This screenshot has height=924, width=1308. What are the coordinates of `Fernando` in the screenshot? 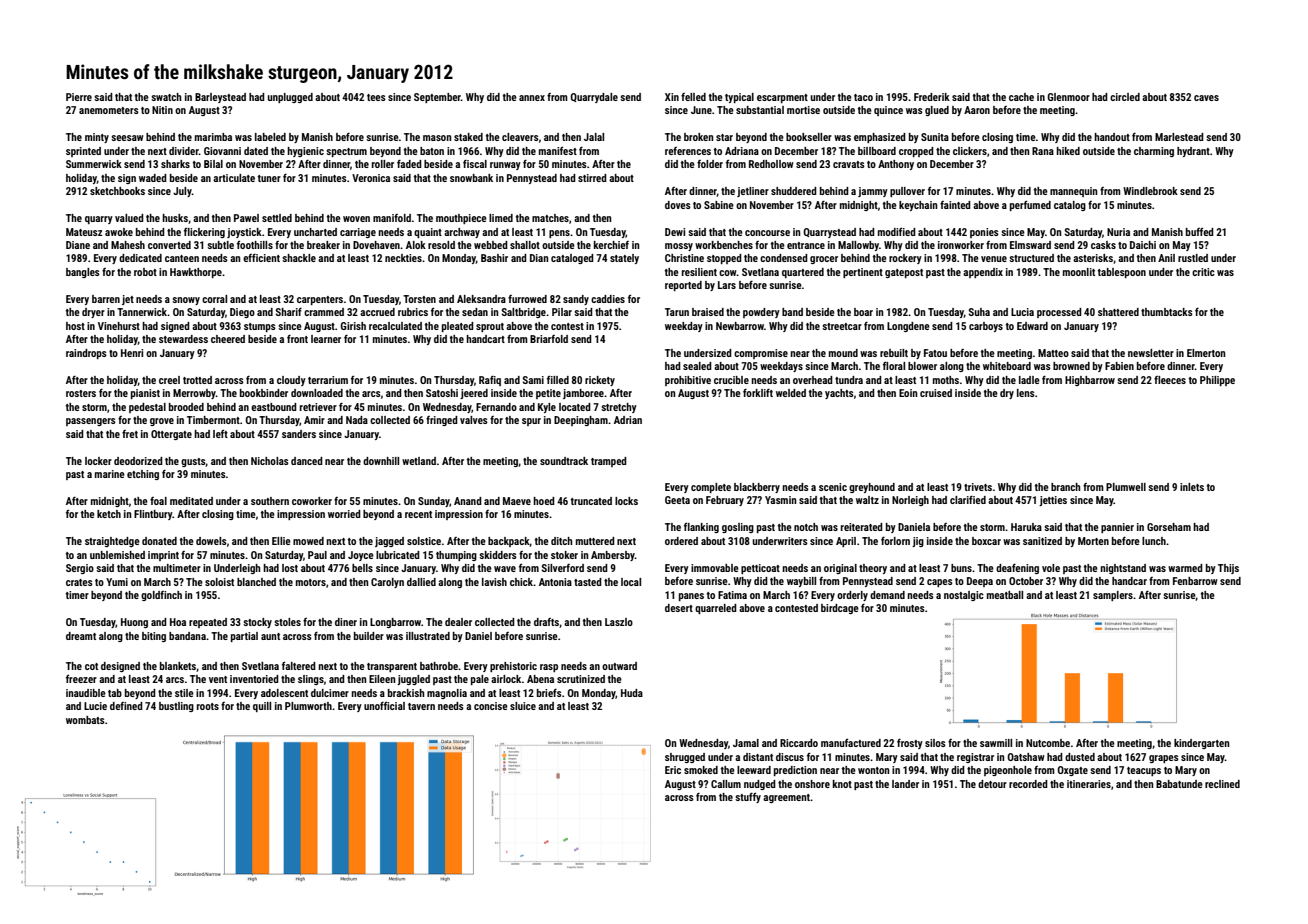 It's located at (496, 407).
